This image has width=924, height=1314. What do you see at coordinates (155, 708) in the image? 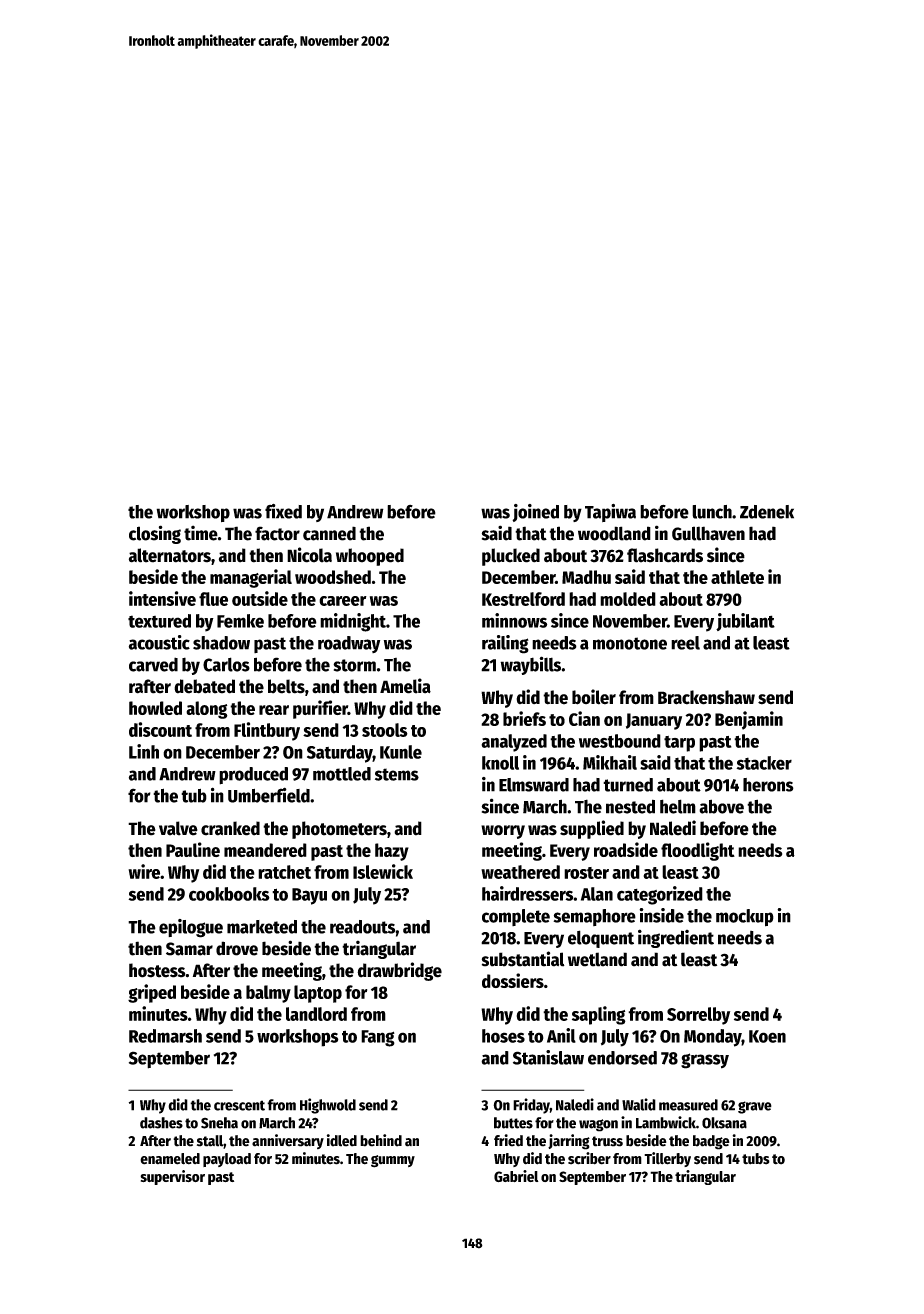
I see `howled` at bounding box center [155, 708].
